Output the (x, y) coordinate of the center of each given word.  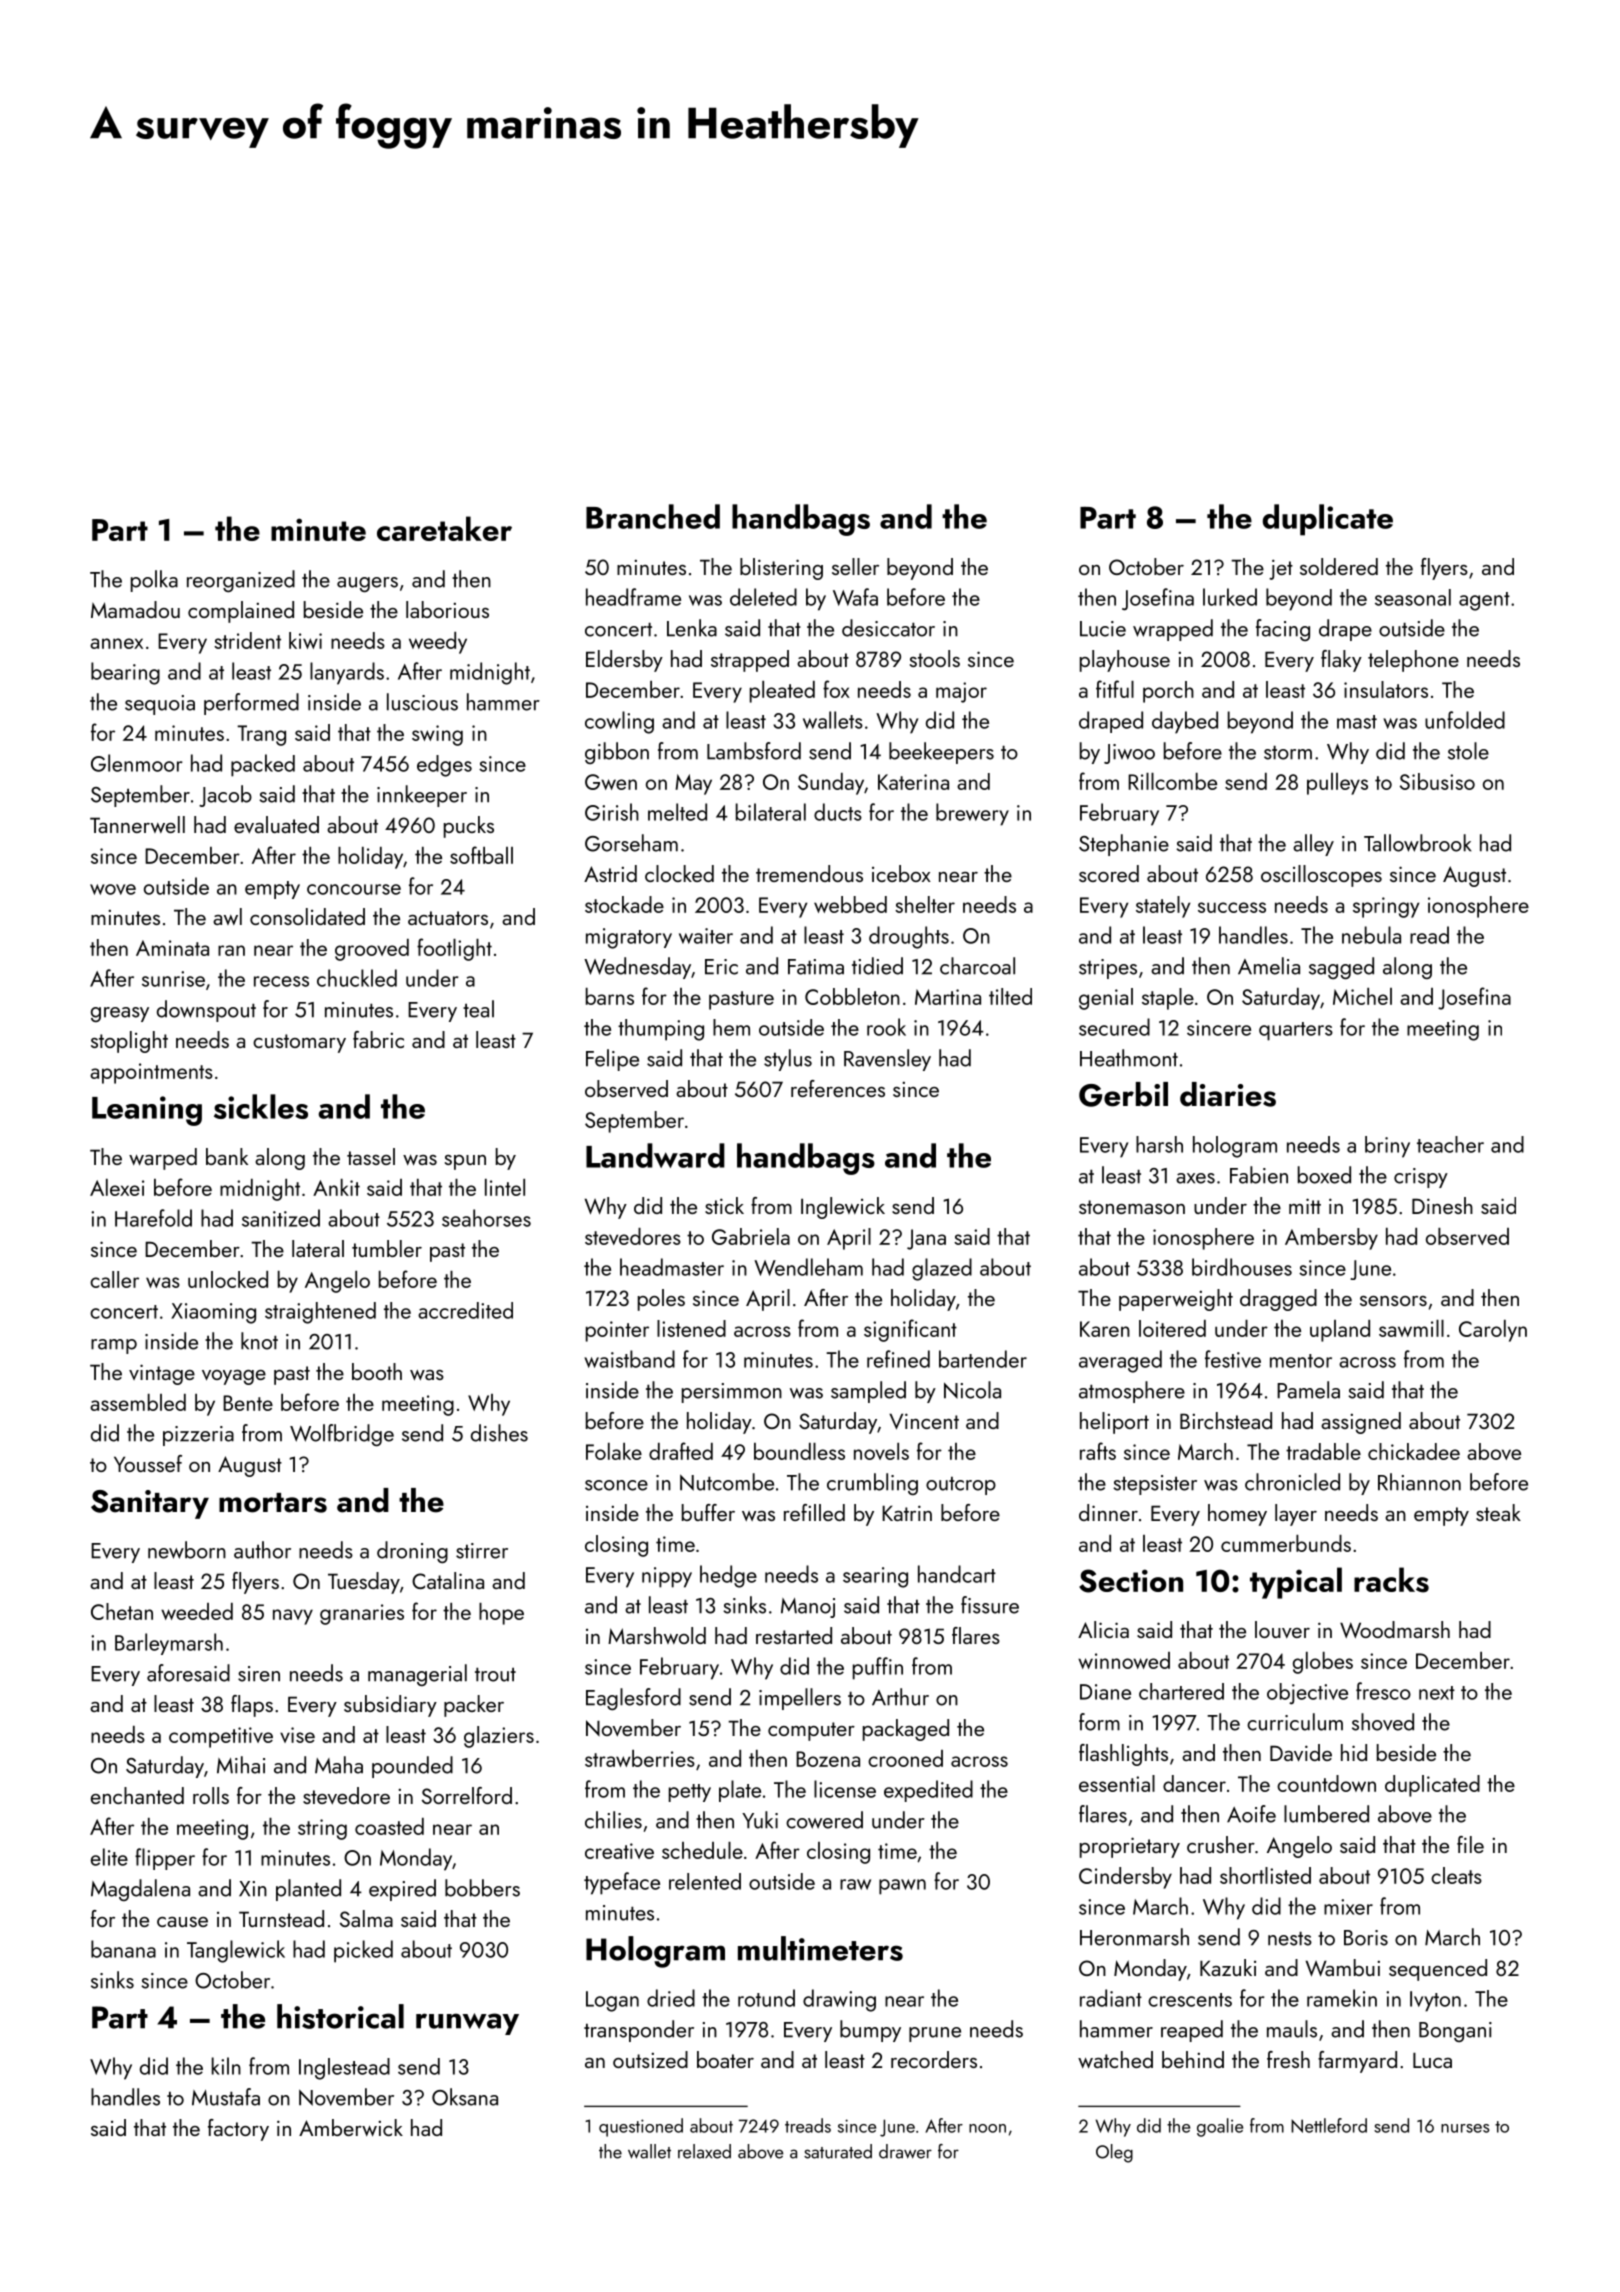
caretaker (444, 528)
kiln (226, 2066)
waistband (629, 1359)
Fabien (1259, 1175)
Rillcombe (1172, 781)
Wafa (855, 597)
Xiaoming (213, 1313)
